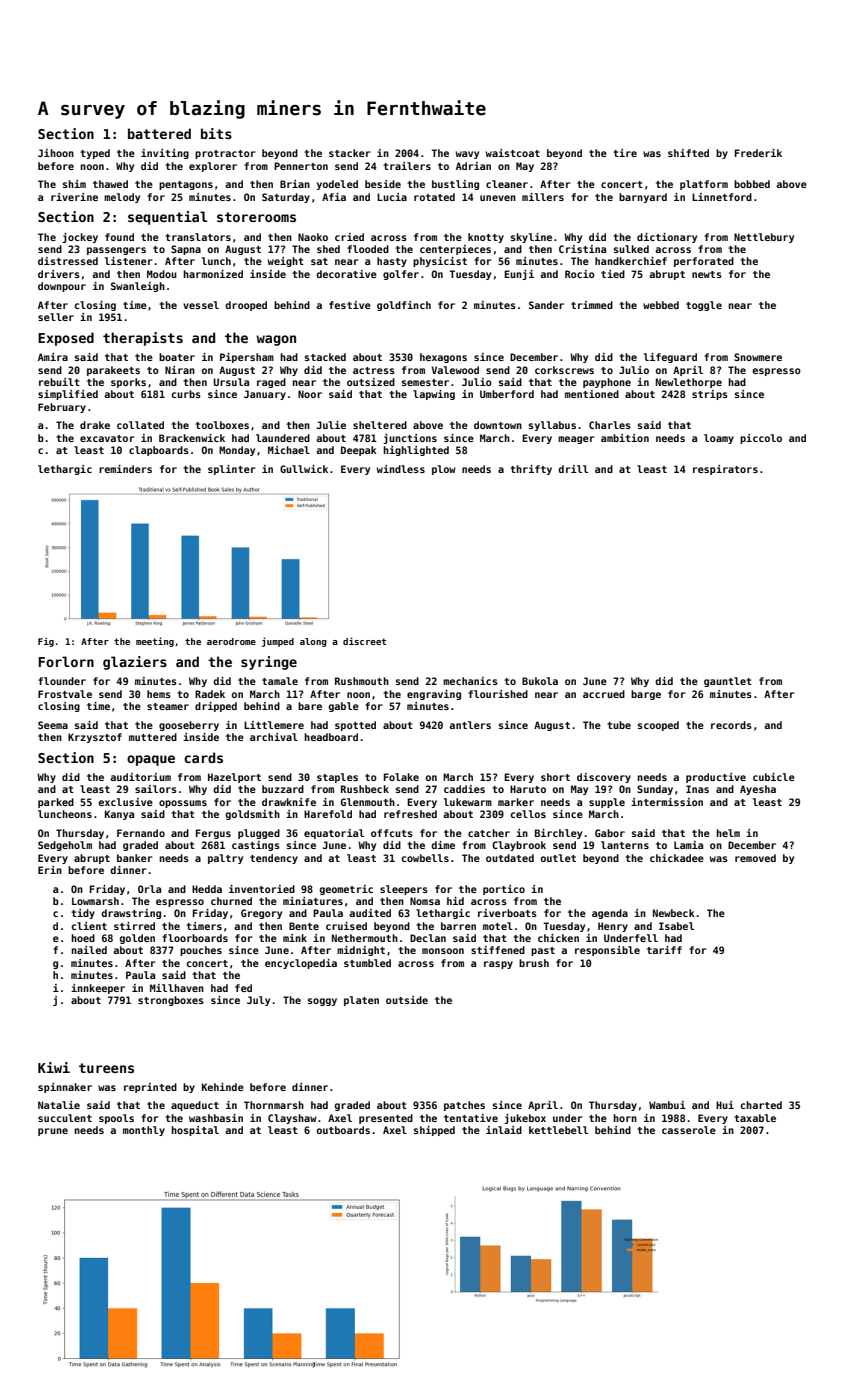 This image has width=849, height=1400. What do you see at coordinates (728, 682) in the image?
I see `gauntlet` at bounding box center [728, 682].
